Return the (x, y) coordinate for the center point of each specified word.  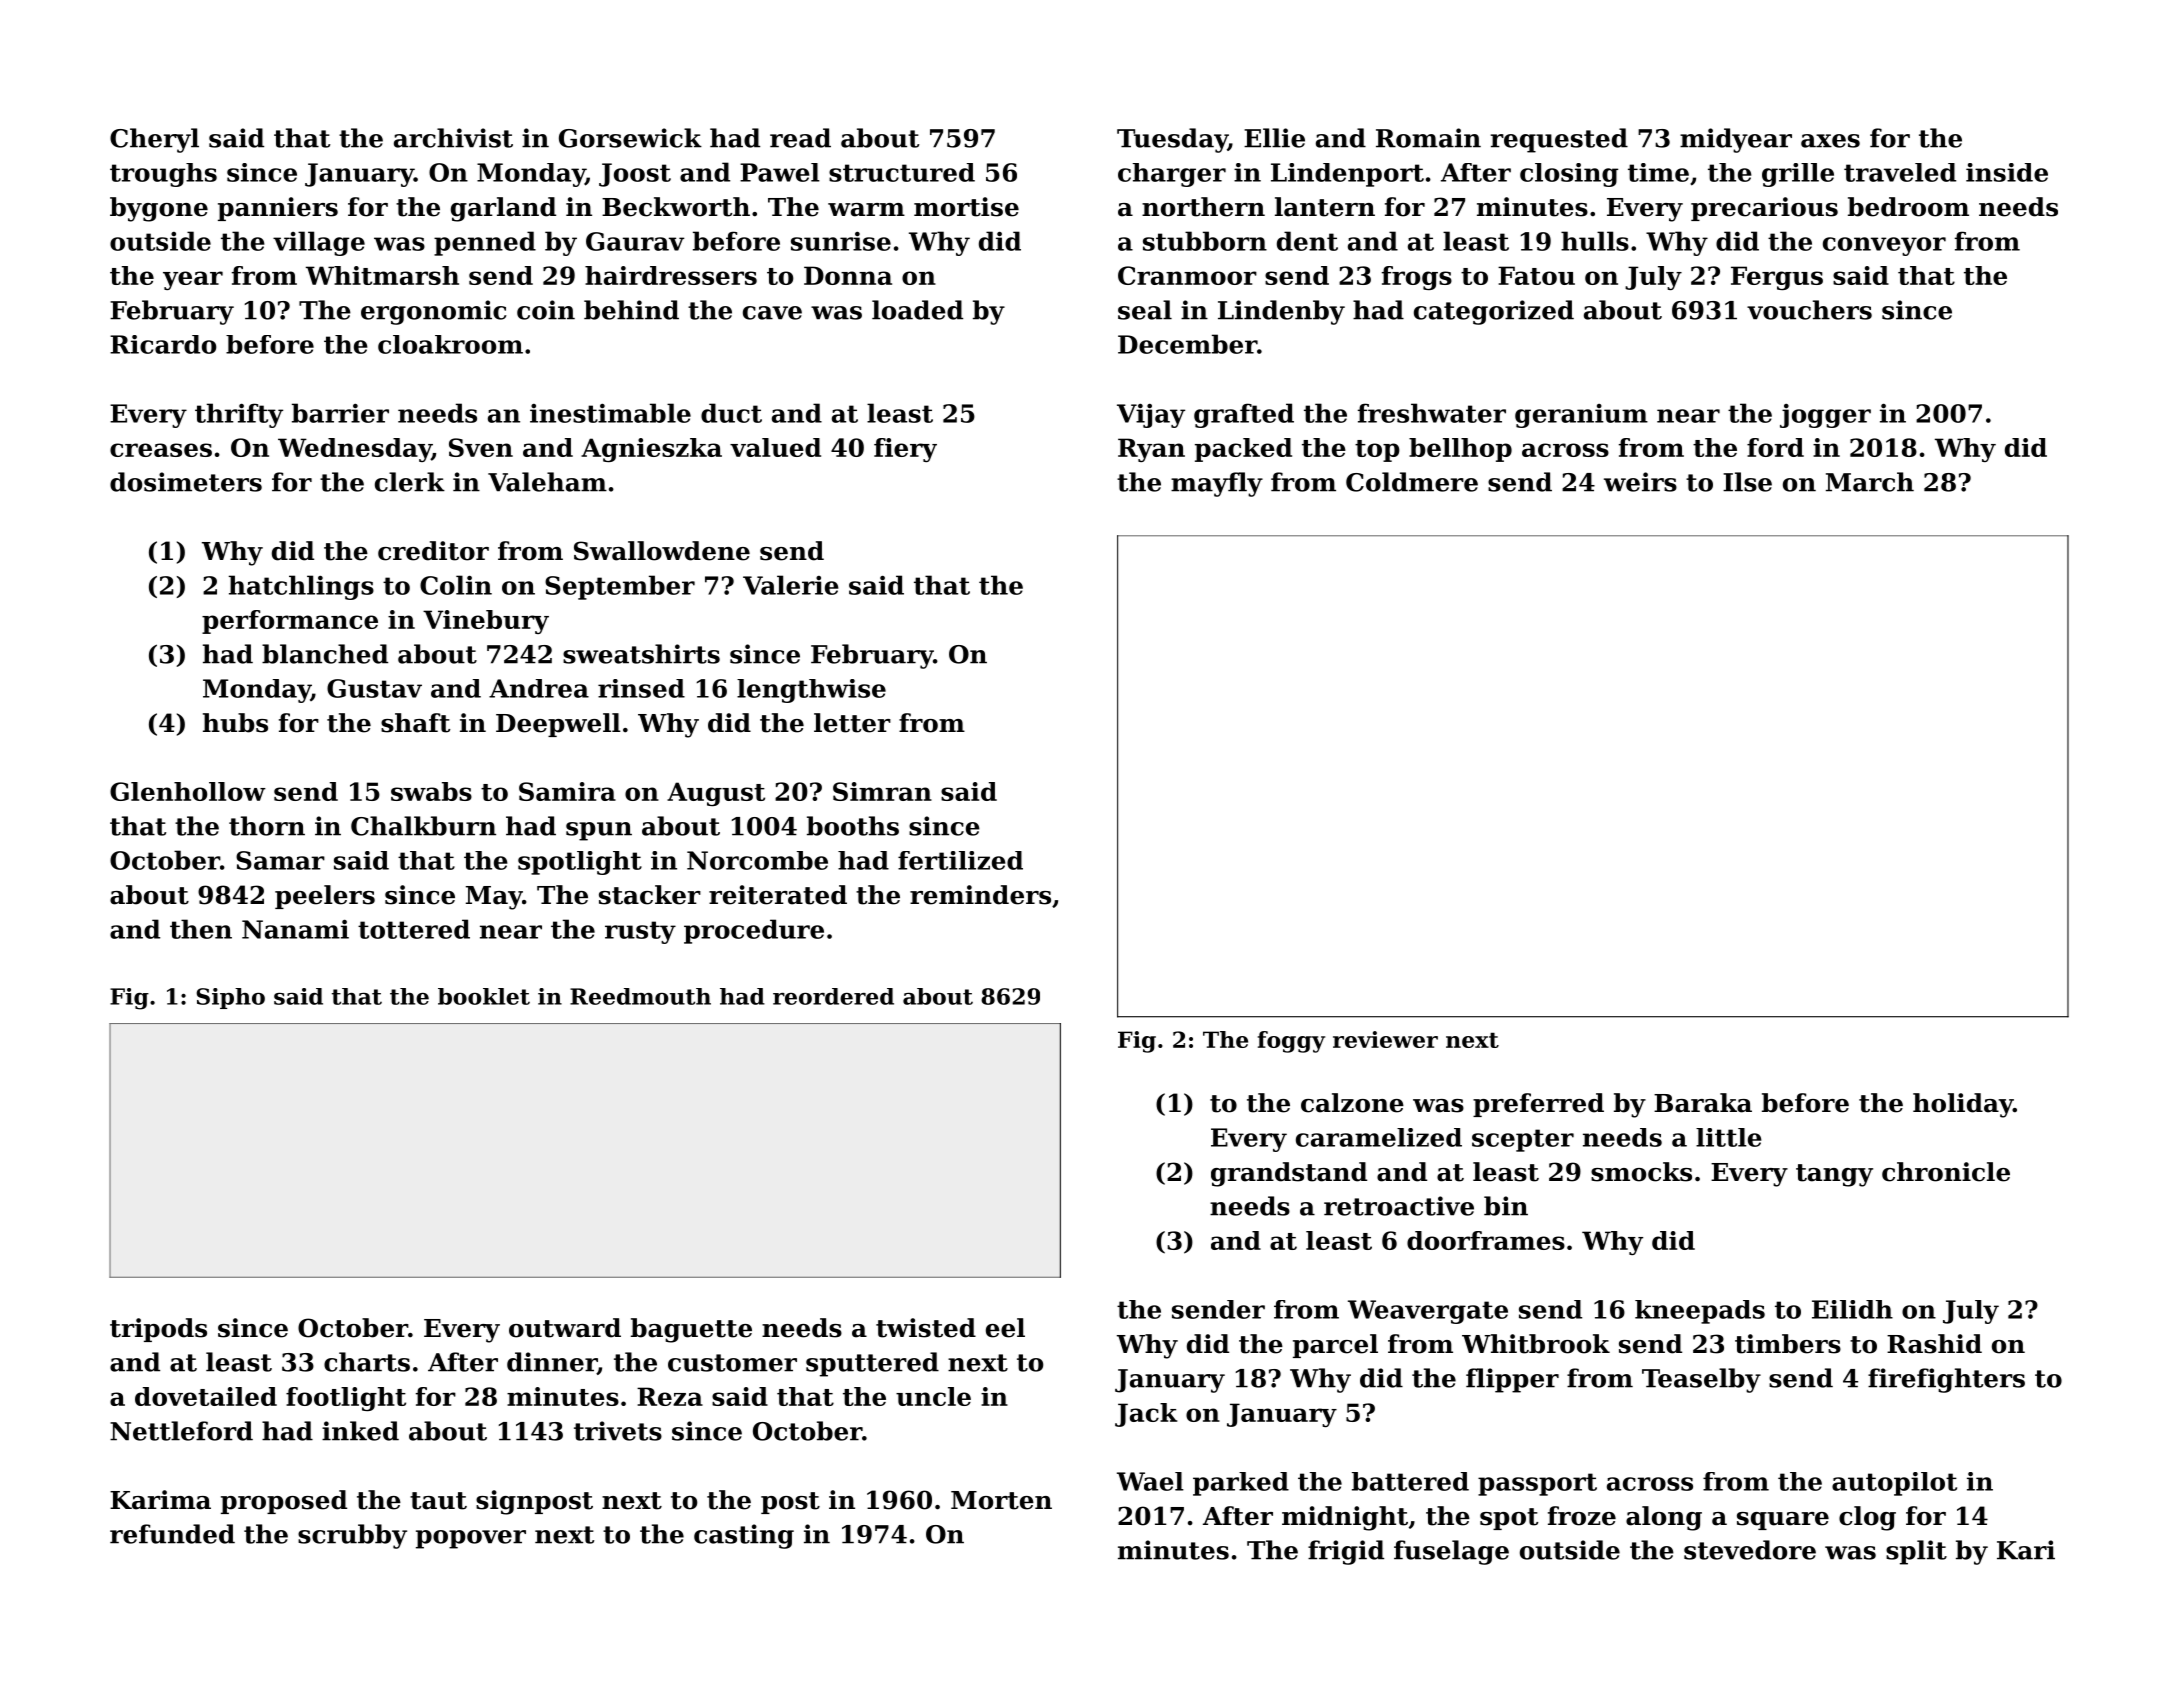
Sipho (230, 998)
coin (546, 310)
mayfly (1217, 484)
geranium (1581, 416)
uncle (933, 1396)
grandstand (1289, 1174)
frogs (1417, 278)
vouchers (1809, 310)
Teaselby (1701, 1380)
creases (161, 450)
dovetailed (206, 1396)
